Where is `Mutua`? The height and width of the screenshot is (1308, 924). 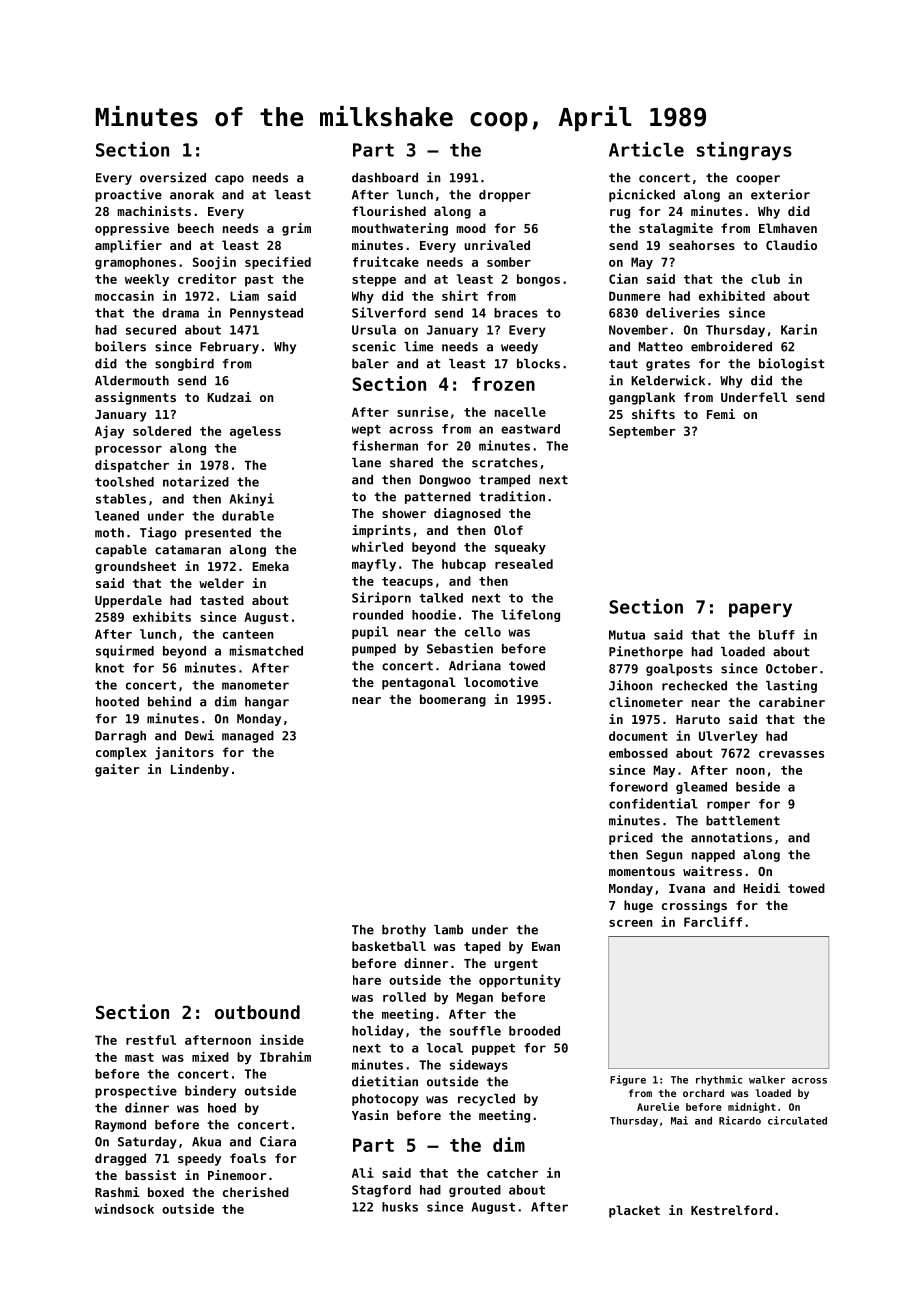
Mutua is located at coordinates (627, 635).
